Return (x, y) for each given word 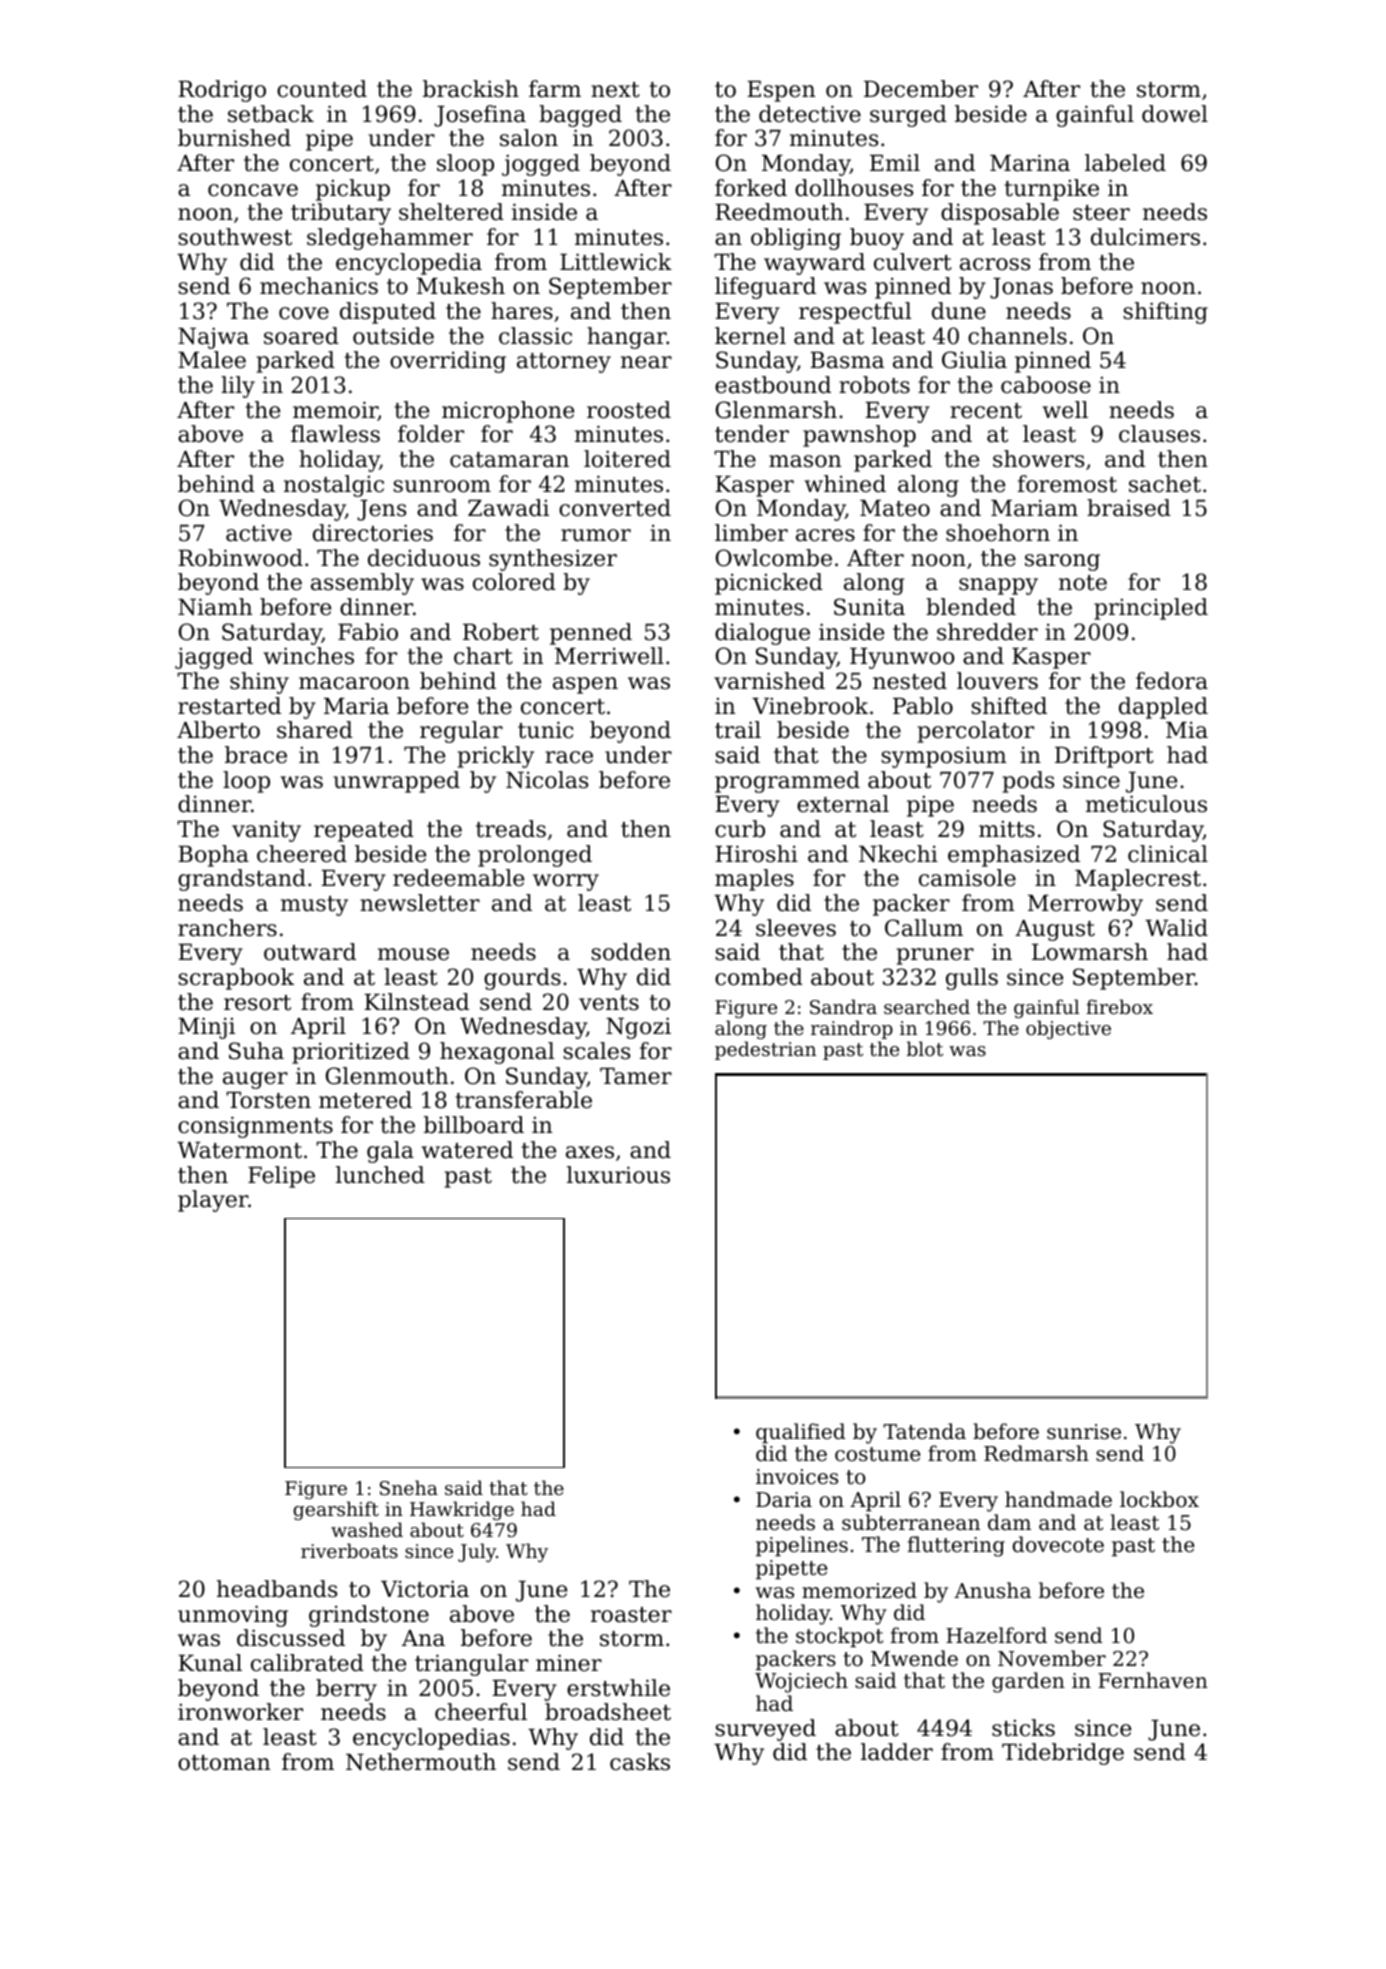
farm (555, 89)
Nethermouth (421, 1762)
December (921, 89)
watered (467, 1150)
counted (322, 89)
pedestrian (765, 1050)
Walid (1176, 928)
